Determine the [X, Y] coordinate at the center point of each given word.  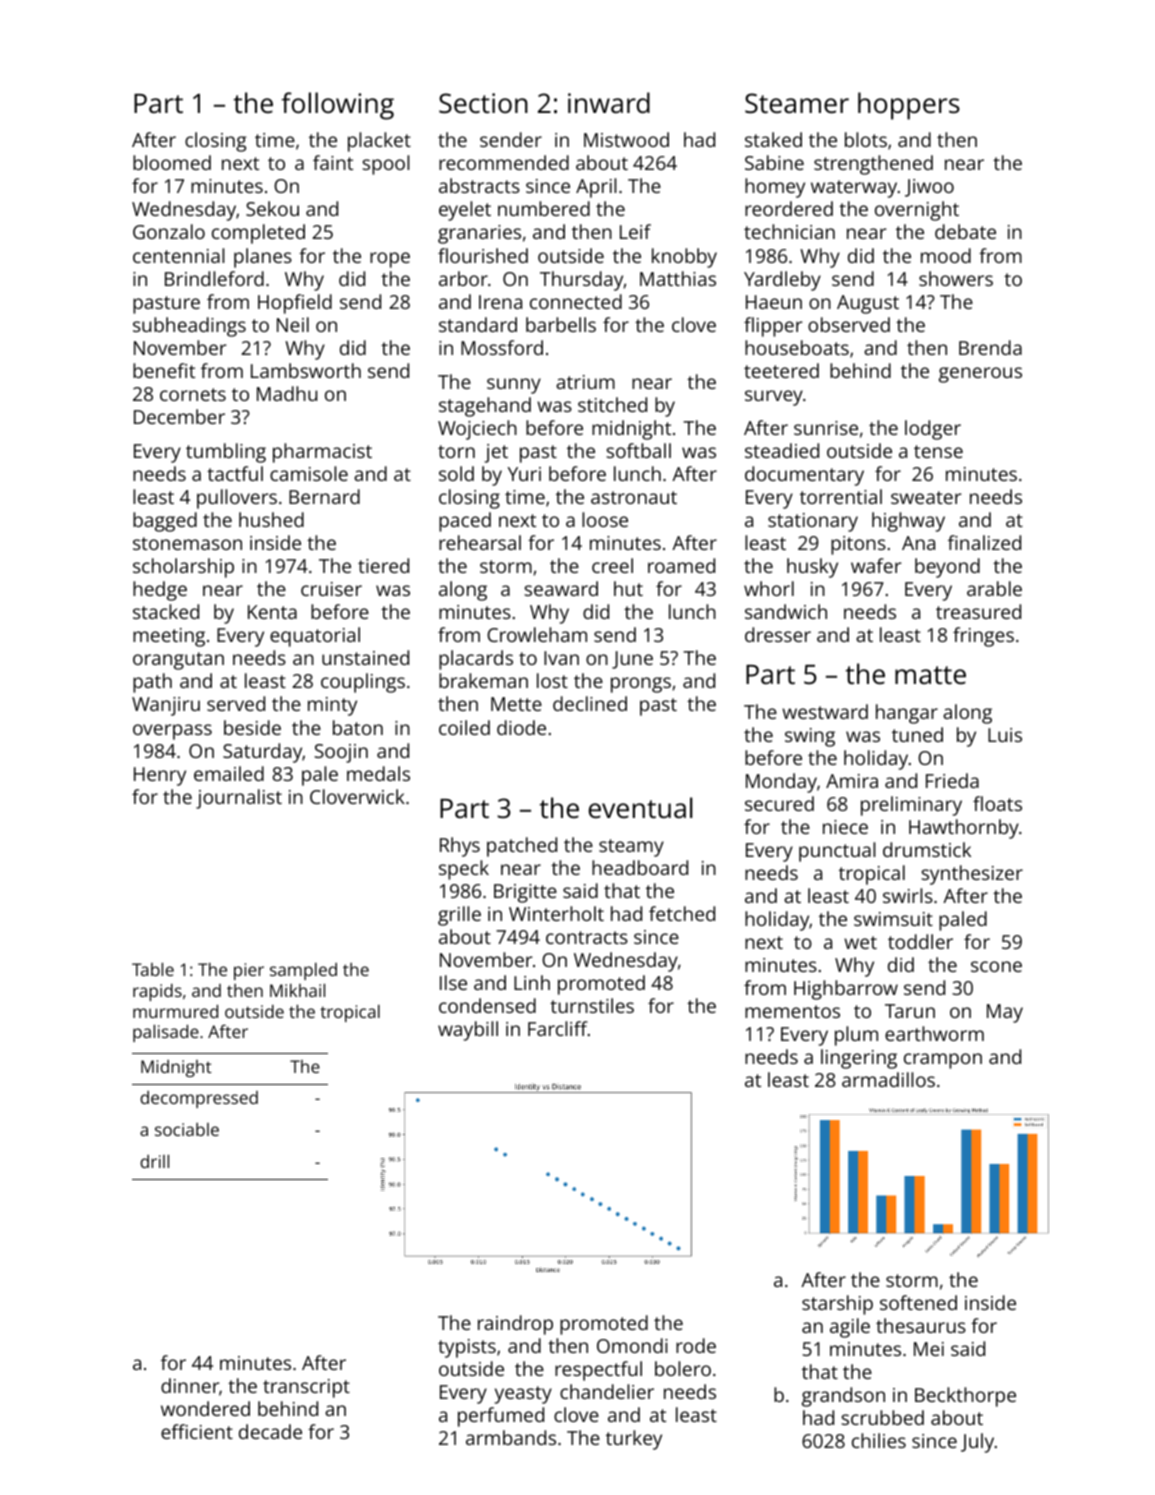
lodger [933, 430]
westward [825, 711]
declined [590, 703]
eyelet [465, 211]
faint [333, 162]
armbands [511, 1437]
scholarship [183, 568]
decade [270, 1431]
